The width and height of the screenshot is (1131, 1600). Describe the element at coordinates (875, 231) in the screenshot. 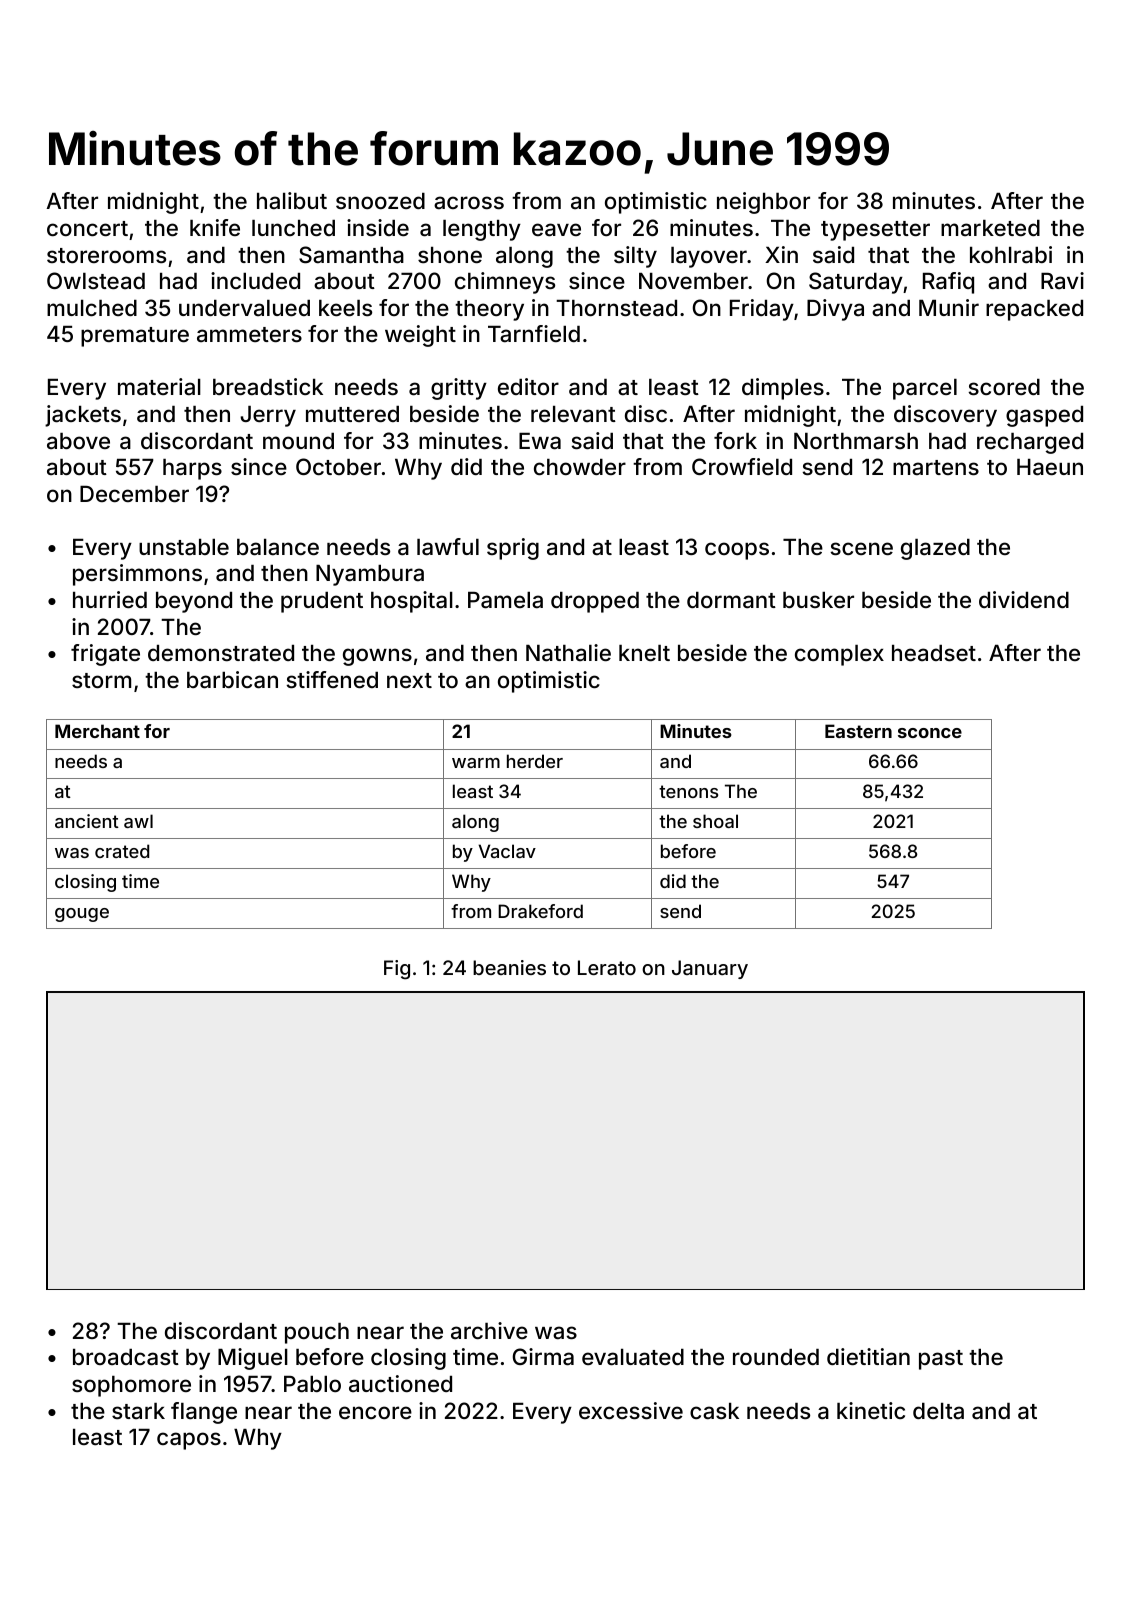

I see `typesetter` at that location.
